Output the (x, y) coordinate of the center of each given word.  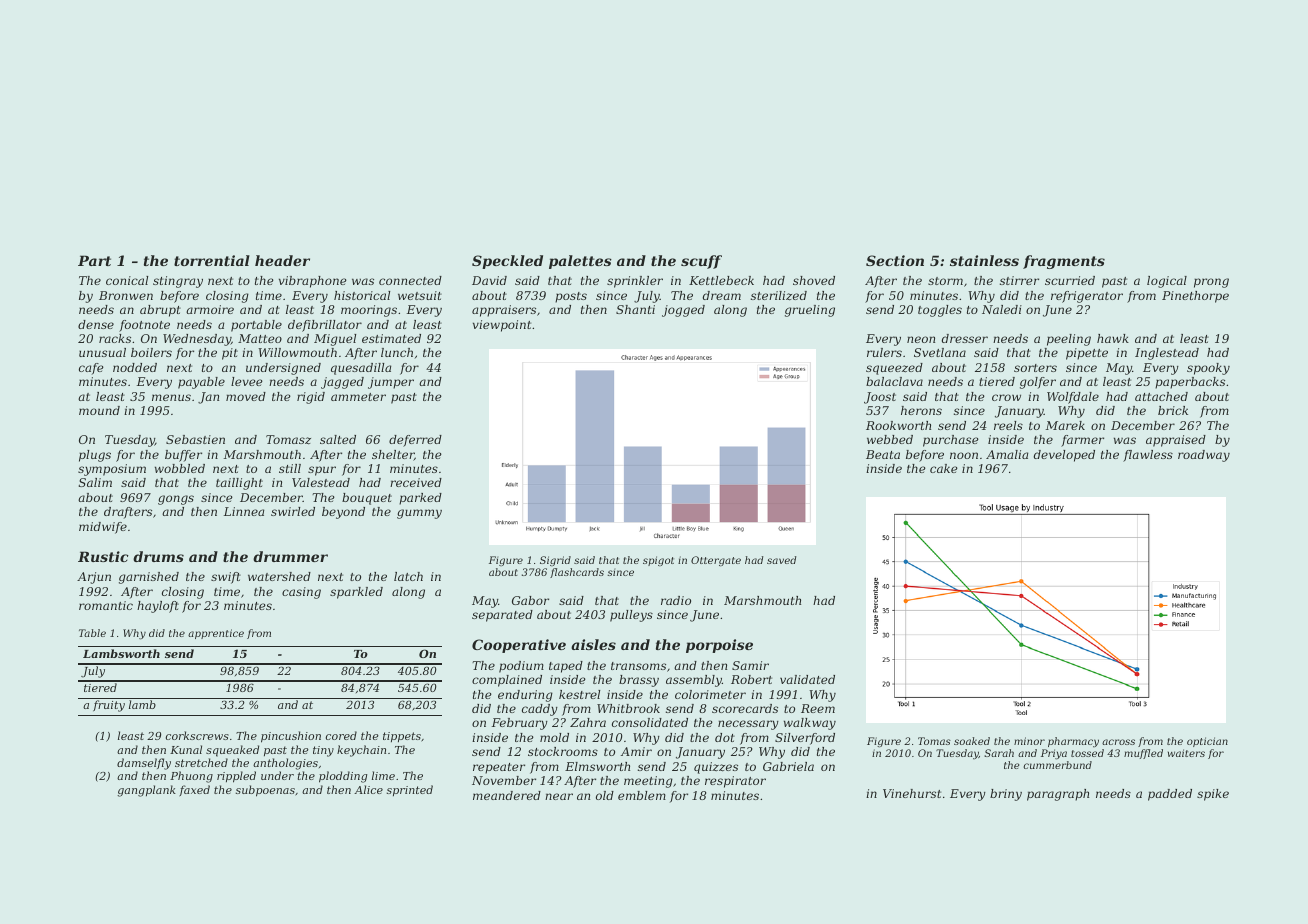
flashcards (577, 573)
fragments (1064, 262)
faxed (194, 790)
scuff (701, 262)
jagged (342, 383)
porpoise (719, 646)
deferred (415, 441)
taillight (239, 484)
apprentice (216, 634)
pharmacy (1073, 742)
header (282, 260)
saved (781, 560)
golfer (1038, 383)
